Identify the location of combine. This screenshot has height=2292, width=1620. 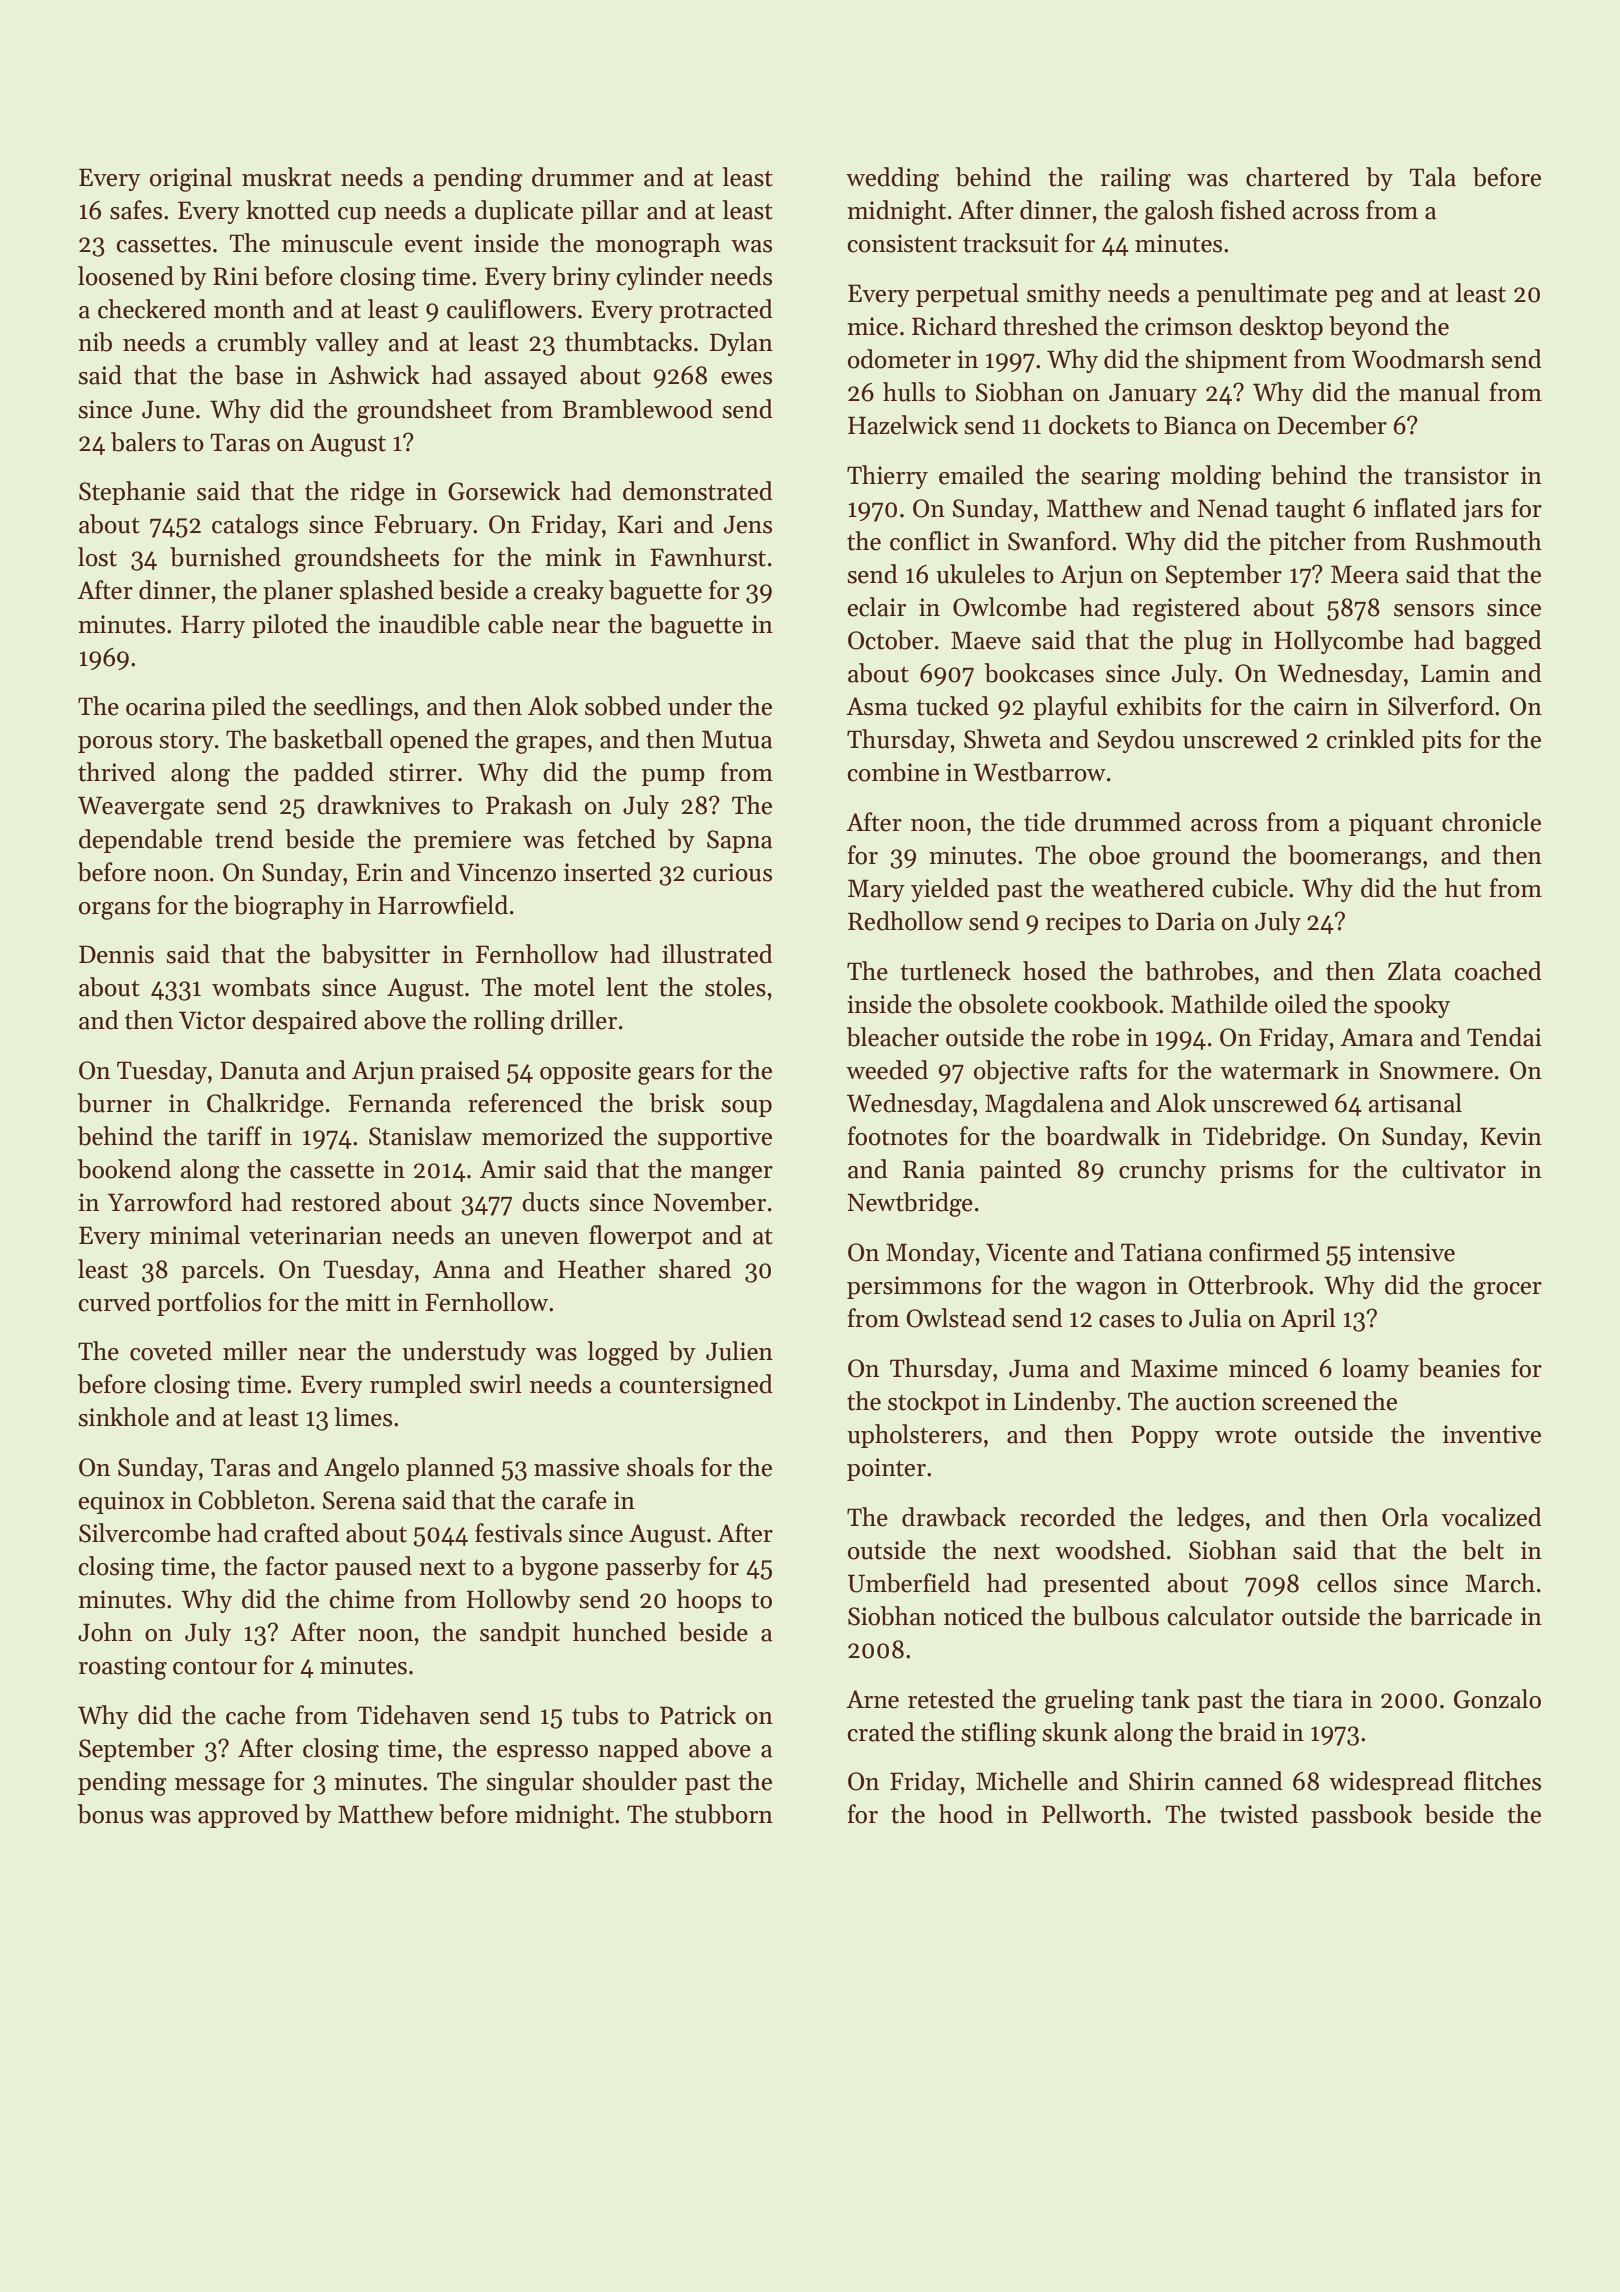
(893, 772).
